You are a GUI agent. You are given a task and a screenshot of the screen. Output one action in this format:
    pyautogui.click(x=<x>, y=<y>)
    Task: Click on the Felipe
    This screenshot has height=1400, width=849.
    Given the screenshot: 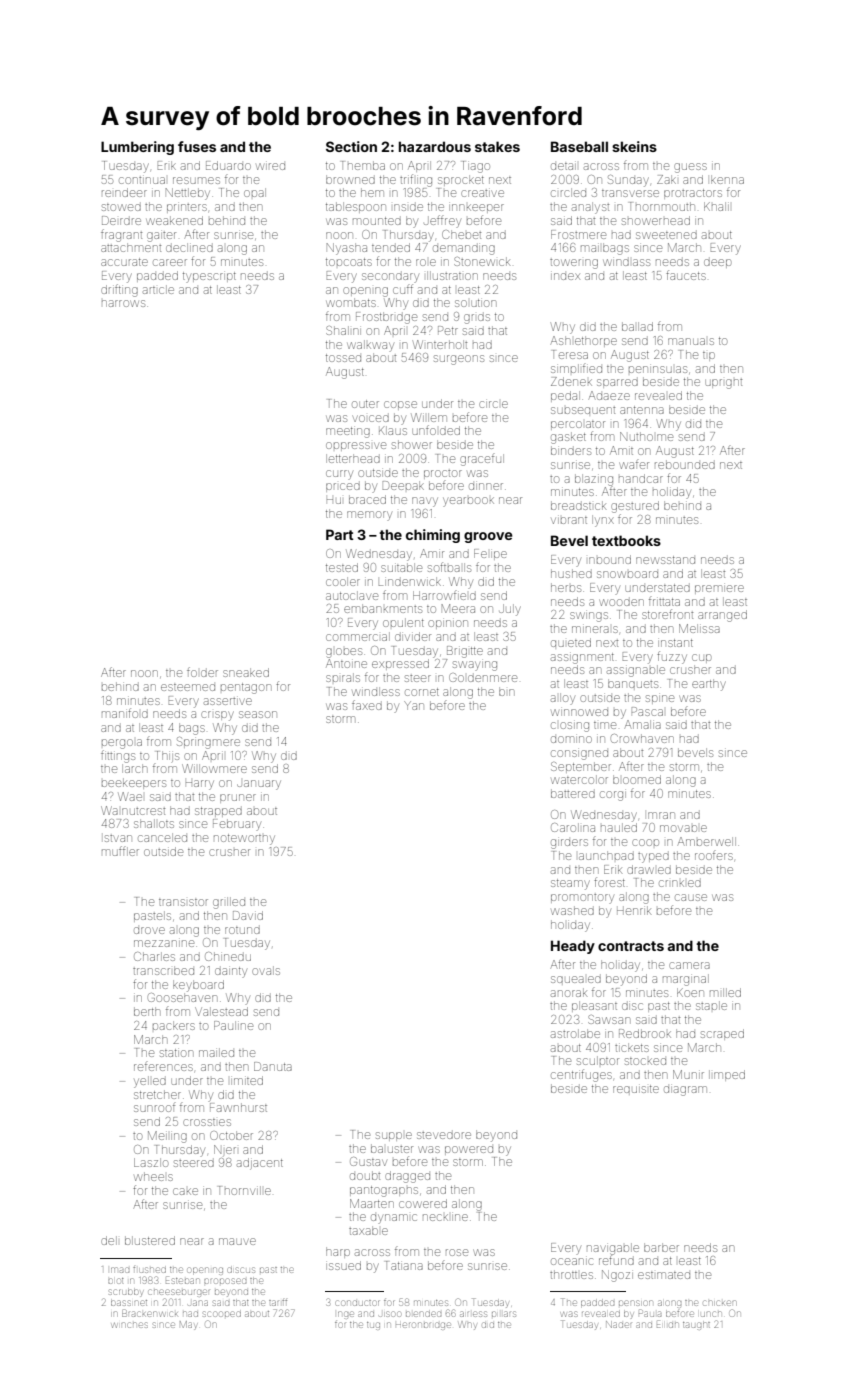 What is the action you would take?
    pyautogui.click(x=490, y=554)
